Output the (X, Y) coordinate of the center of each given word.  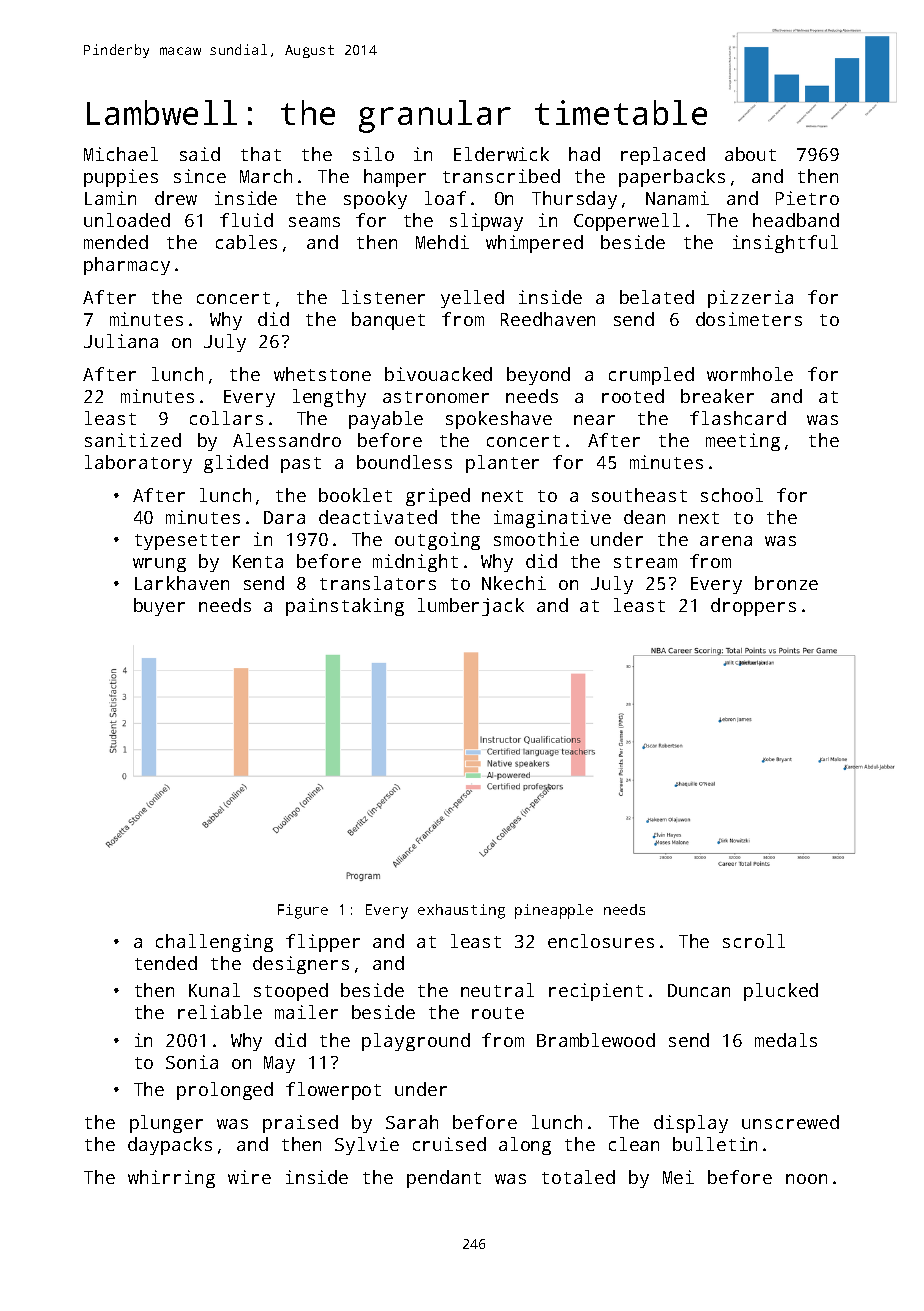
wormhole (750, 374)
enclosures (601, 941)
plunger (166, 1124)
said (200, 154)
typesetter (187, 542)
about (750, 154)
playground (416, 1042)
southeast (639, 495)
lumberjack (471, 607)
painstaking (345, 607)
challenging (214, 943)
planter (502, 464)
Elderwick (501, 154)
